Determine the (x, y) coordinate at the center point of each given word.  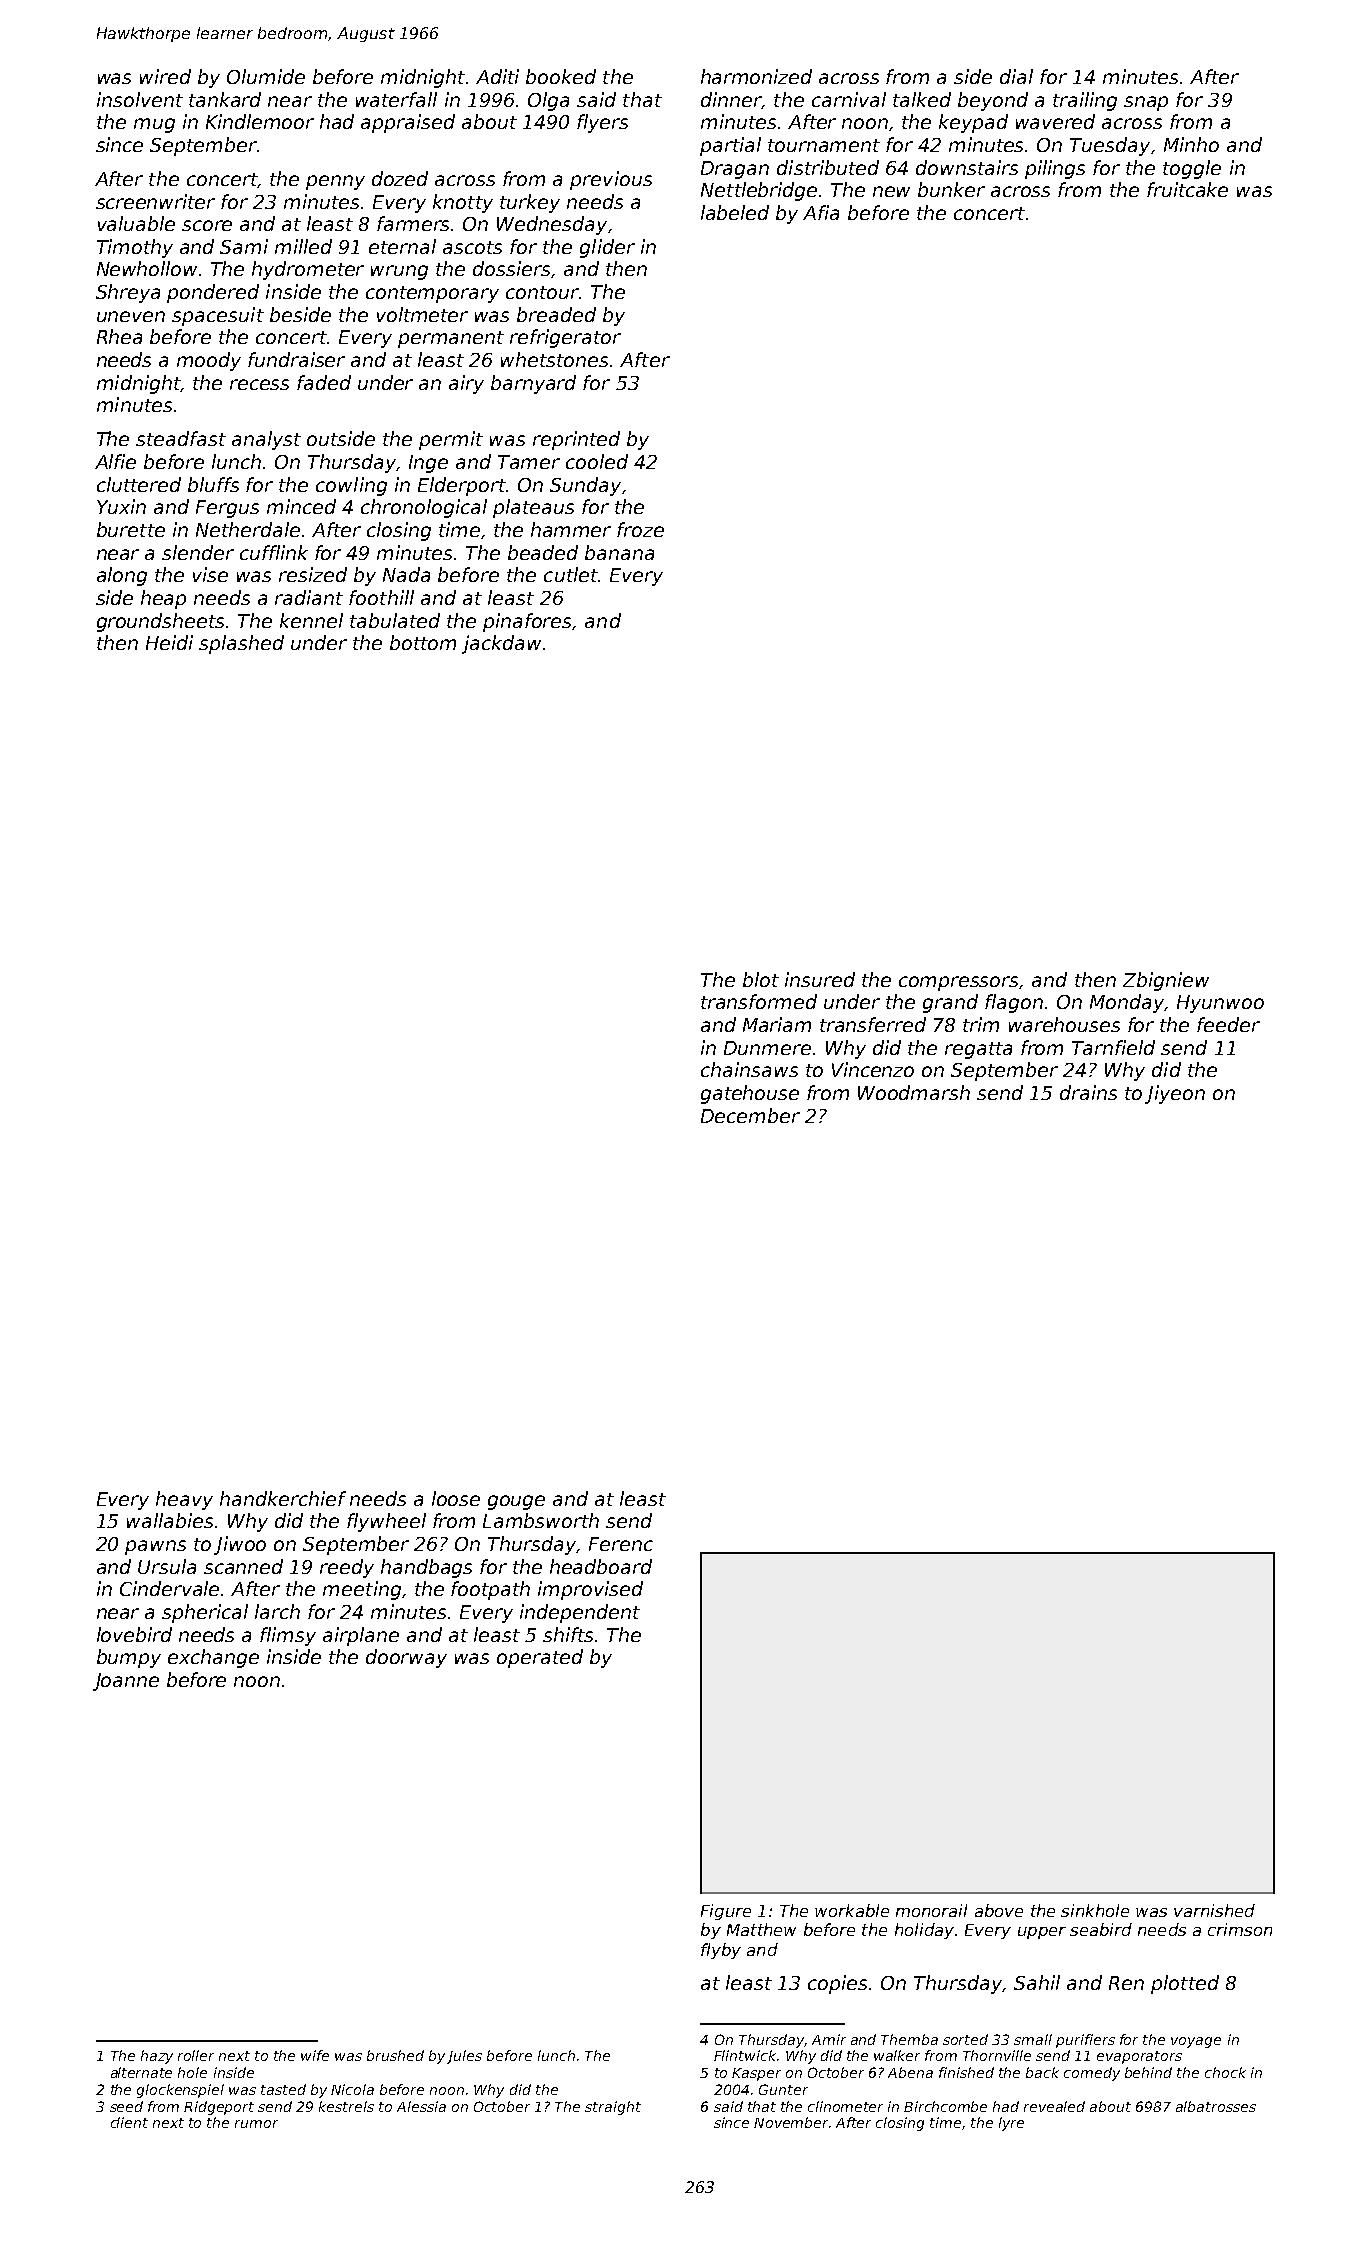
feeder (1228, 1024)
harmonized (756, 76)
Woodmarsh (914, 1092)
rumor (256, 2124)
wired (165, 76)
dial (1016, 76)
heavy (184, 1500)
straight (613, 2108)
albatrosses (1216, 2106)
